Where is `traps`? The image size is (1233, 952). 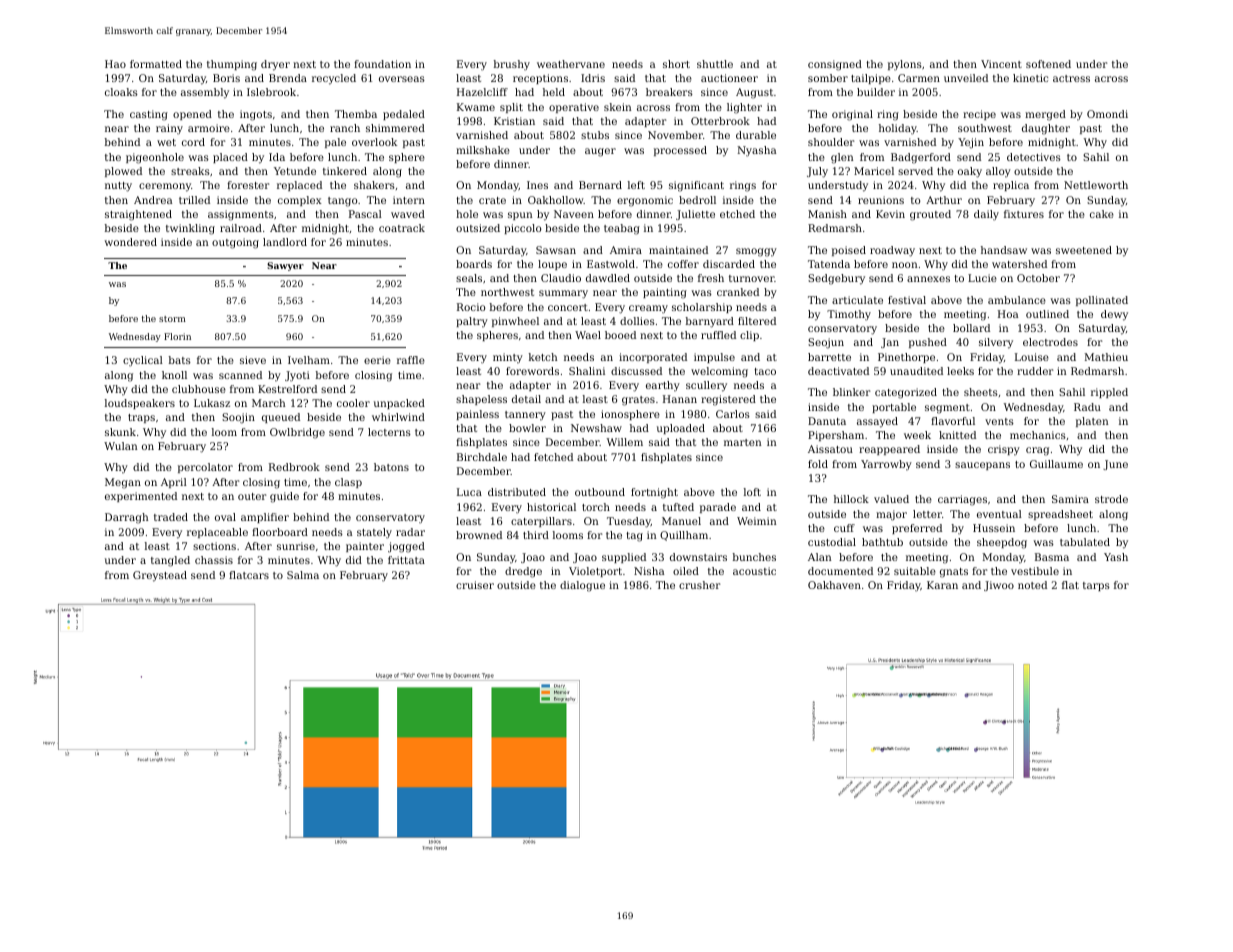
traps is located at coordinates (141, 418).
